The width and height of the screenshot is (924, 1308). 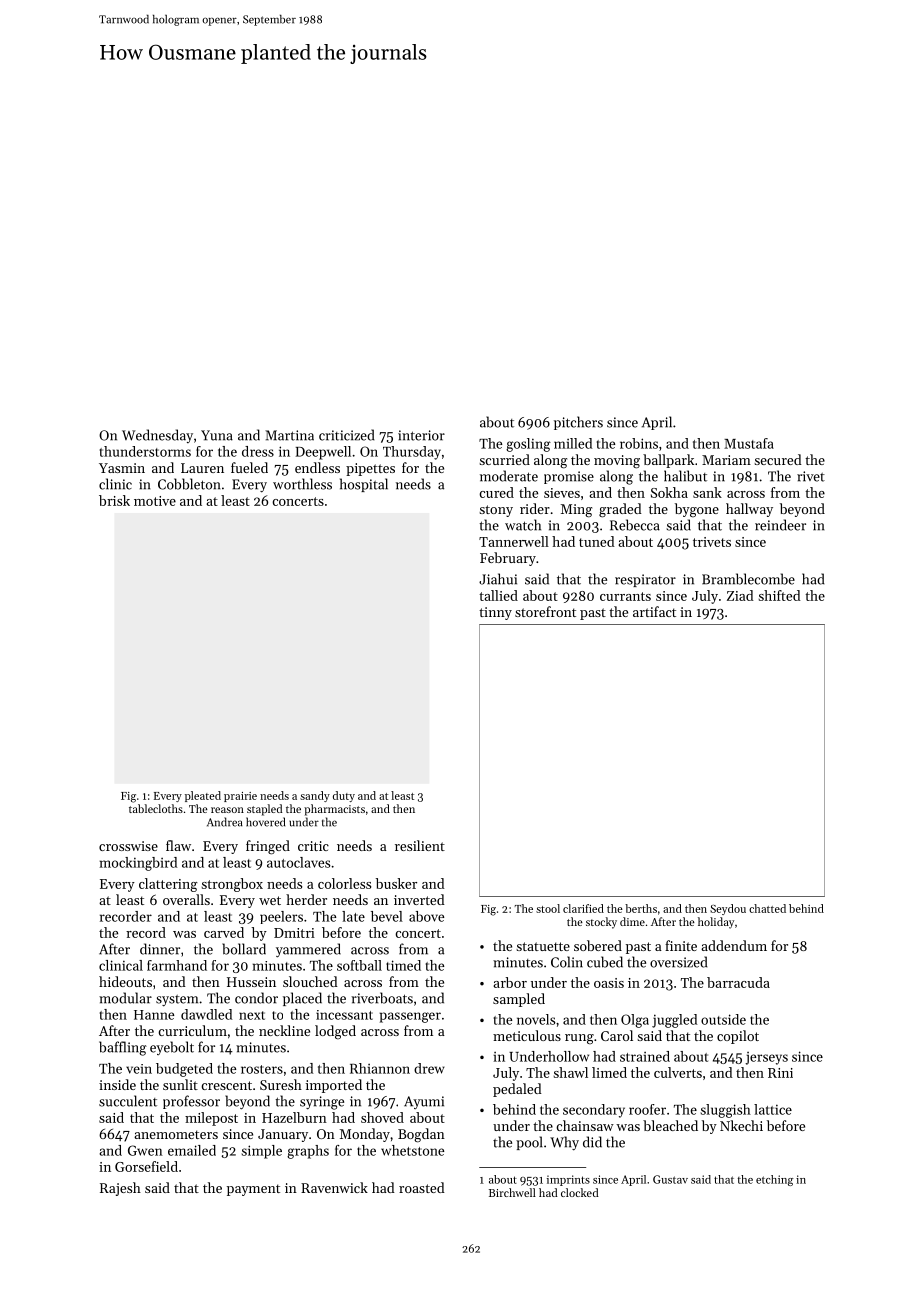 I want to click on crescent, so click(x=226, y=1085).
